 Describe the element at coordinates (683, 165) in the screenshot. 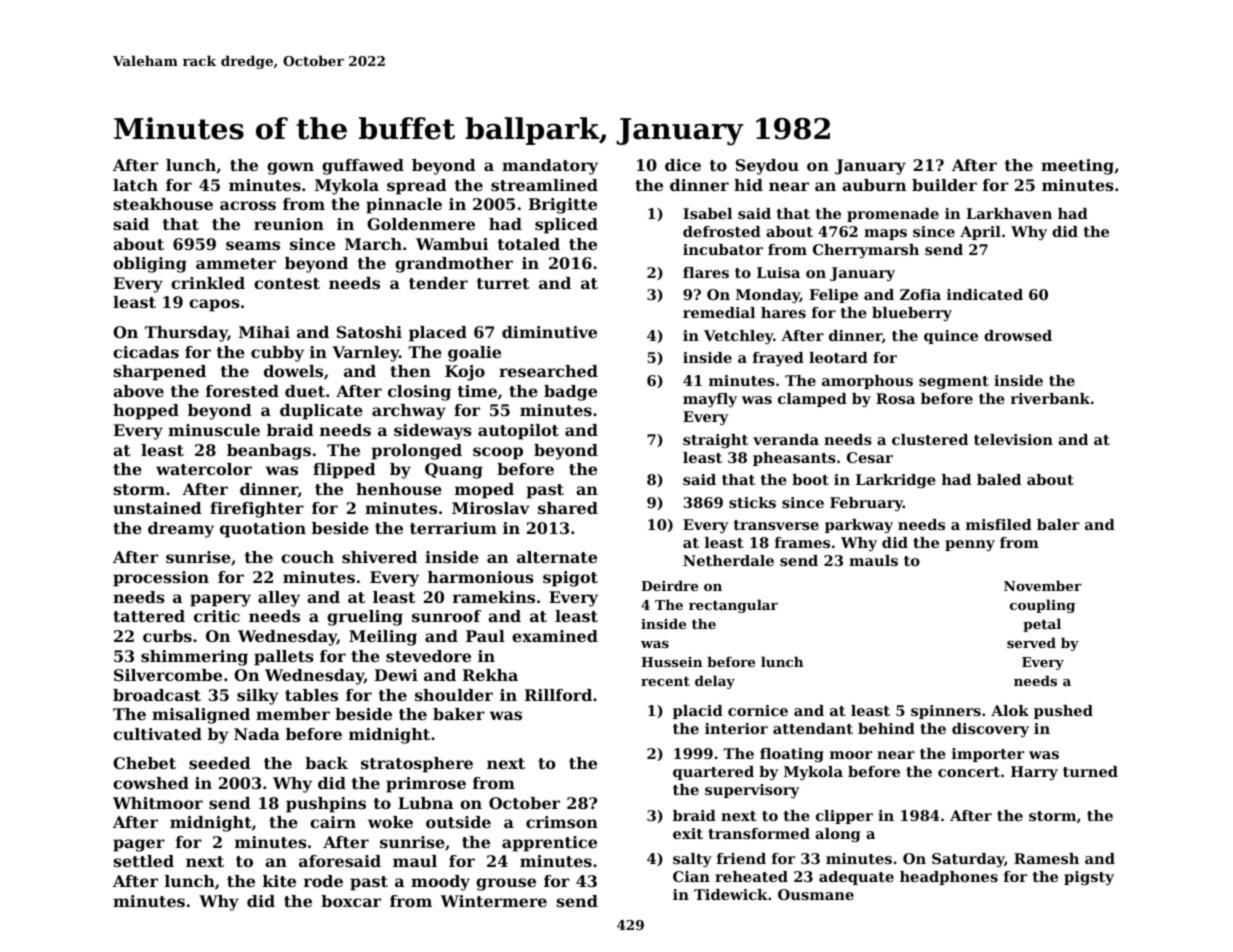

I see `dice` at that location.
